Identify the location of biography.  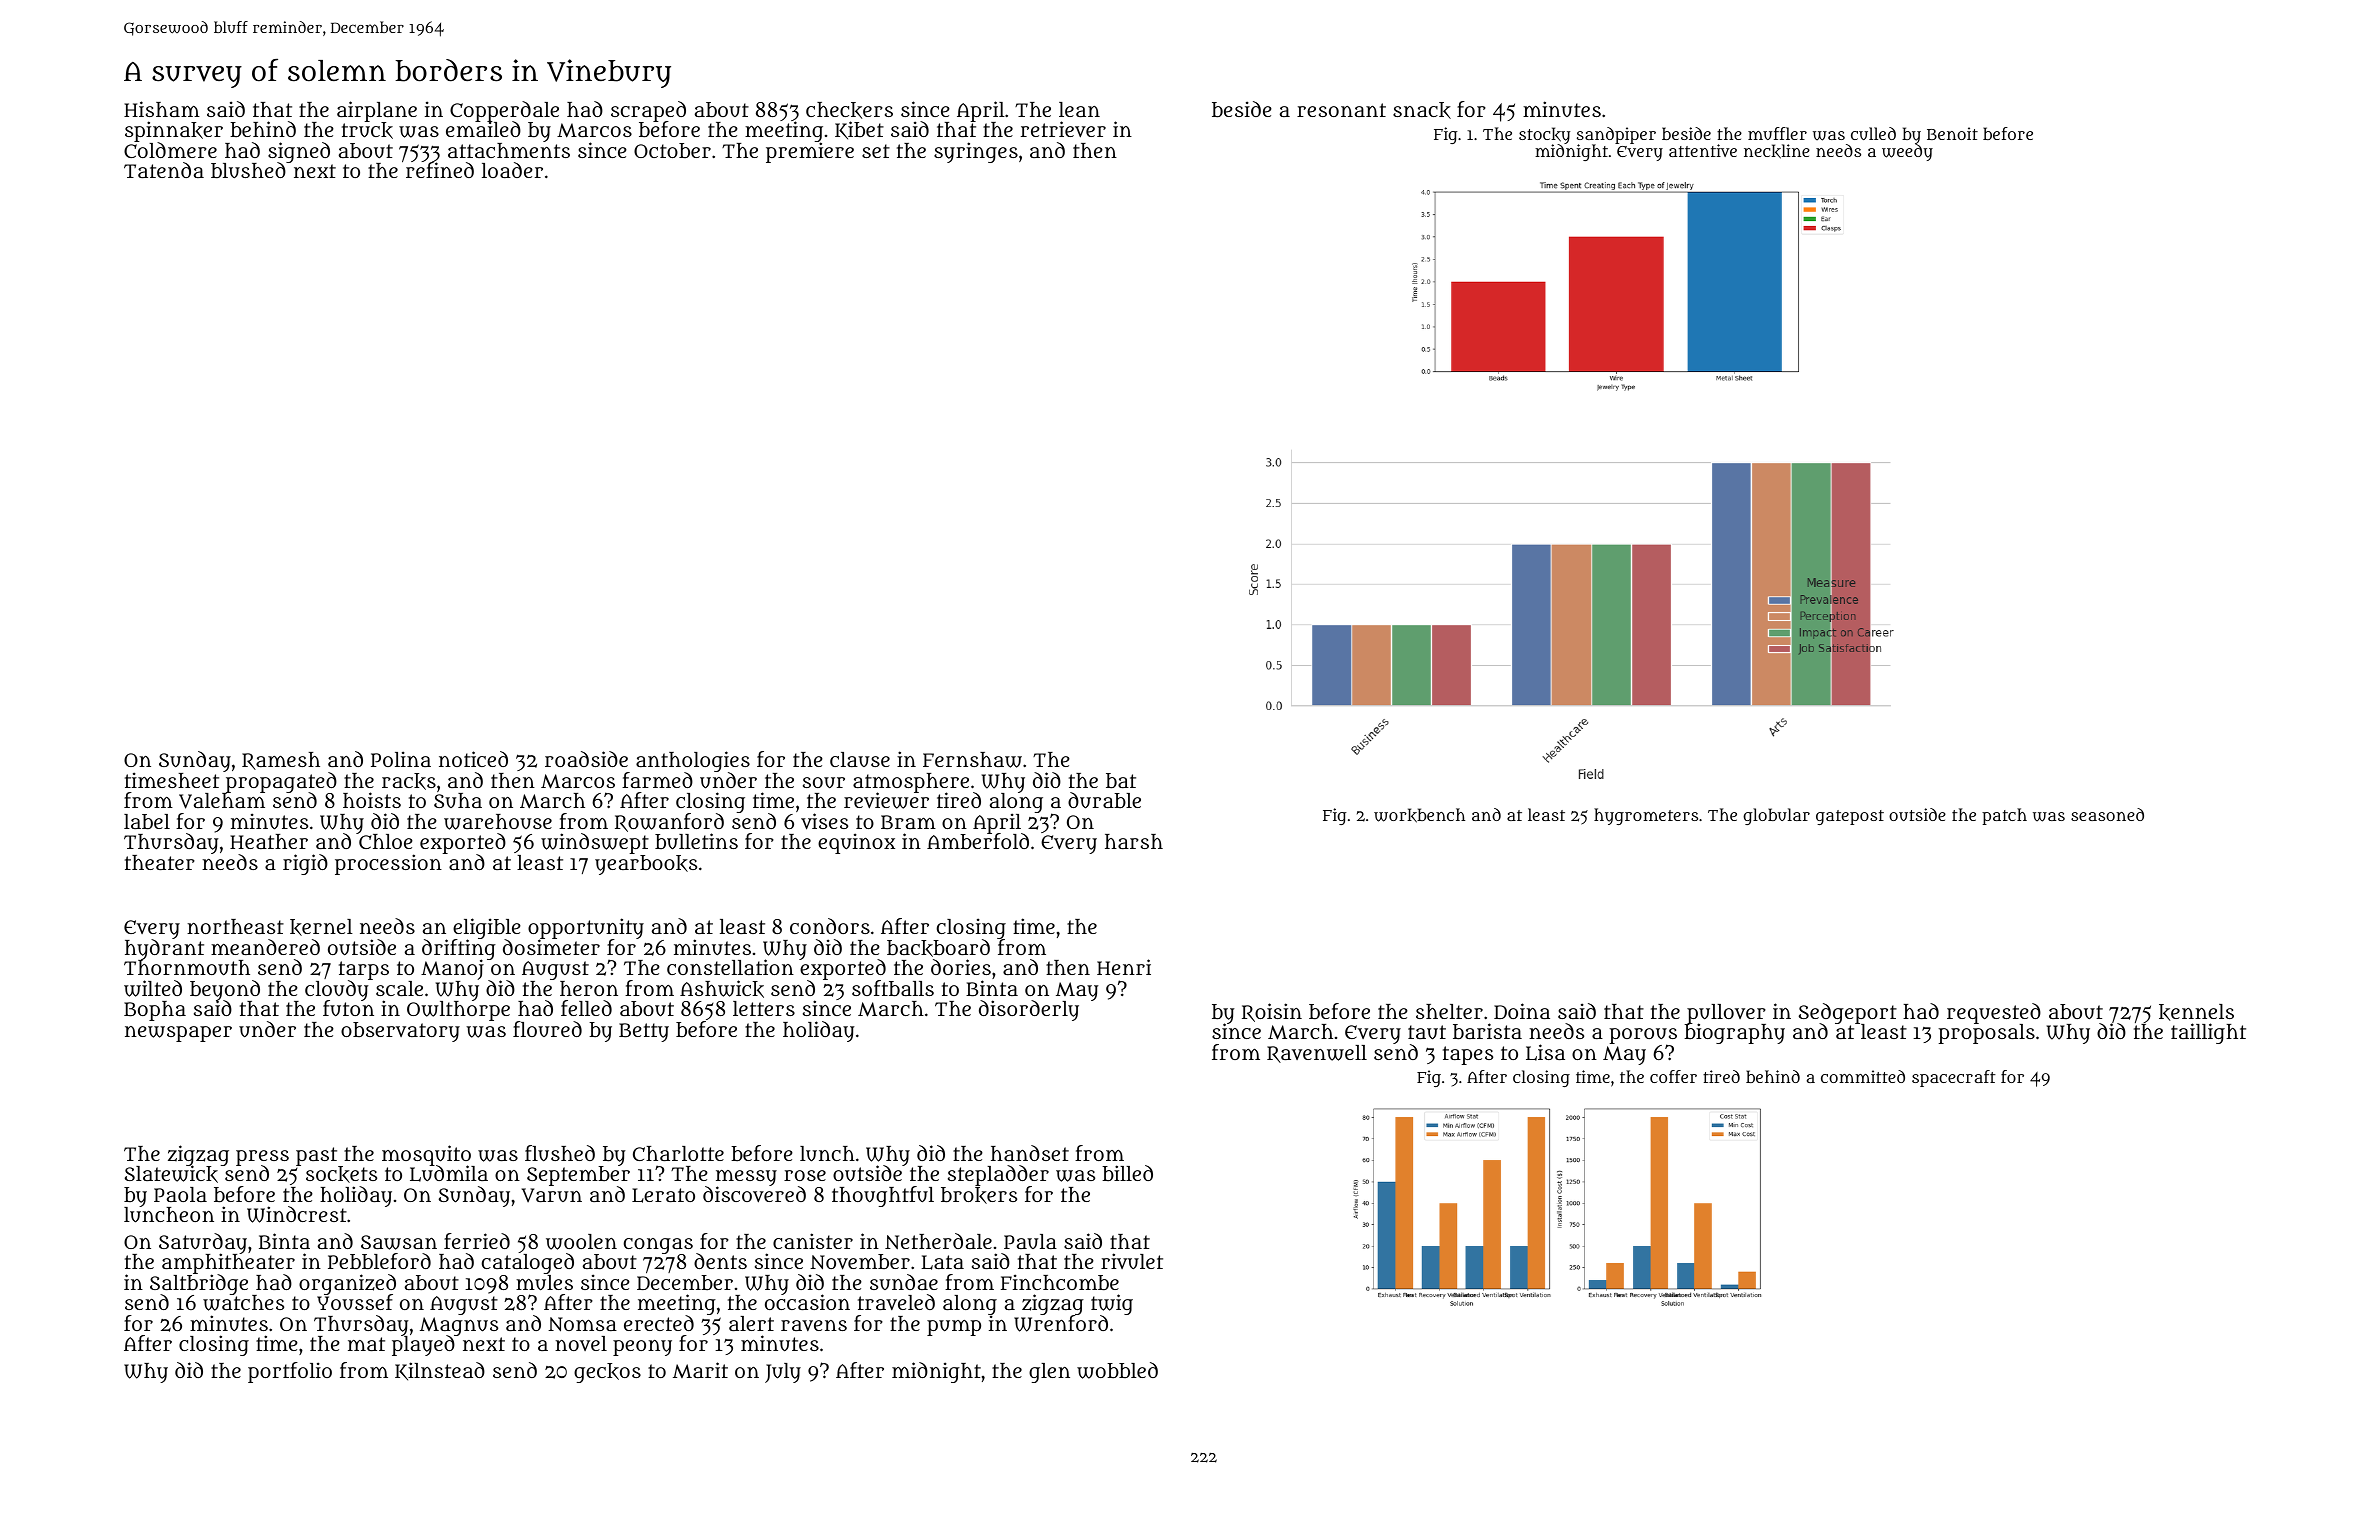
(1734, 1034).
